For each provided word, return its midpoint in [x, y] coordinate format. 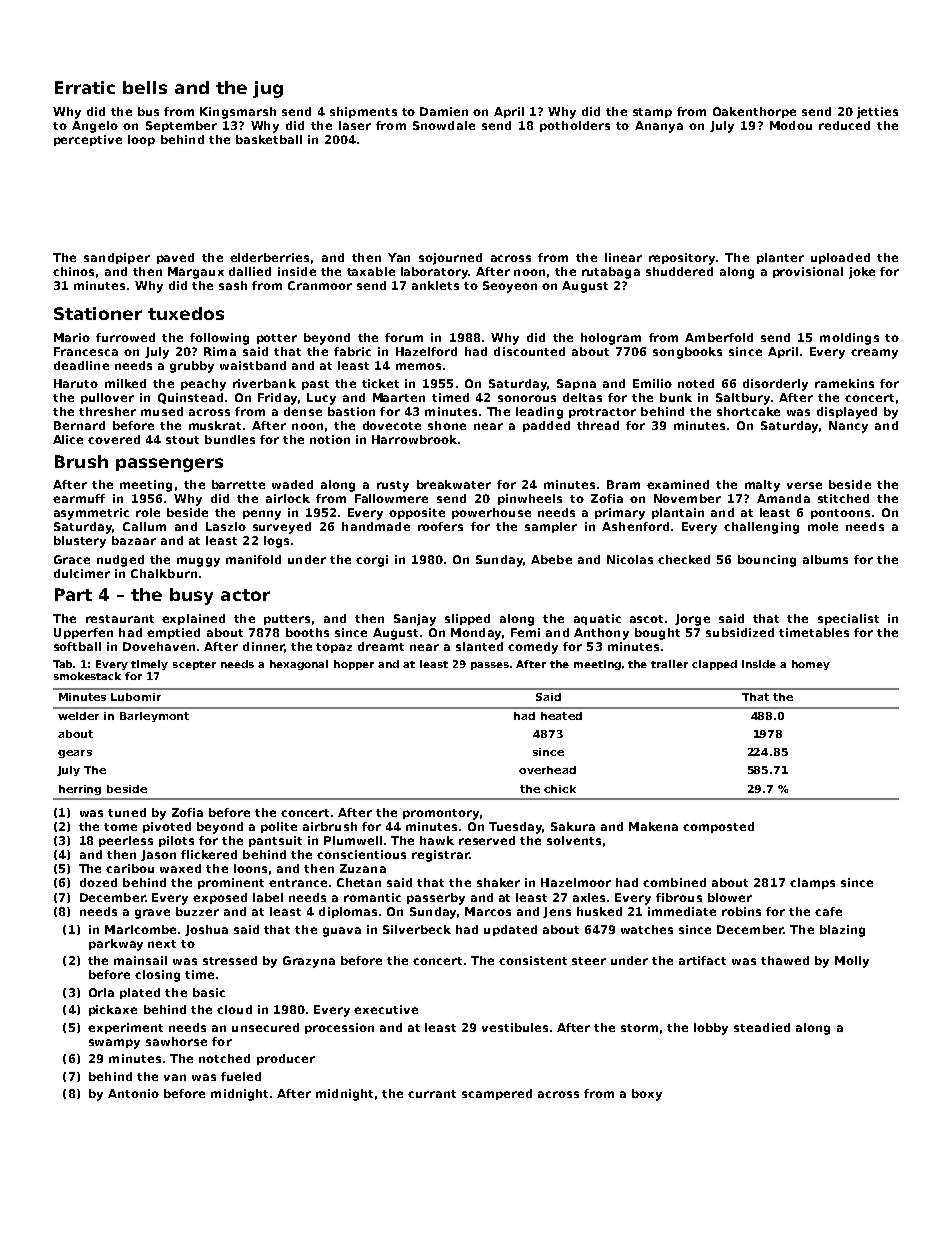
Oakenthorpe [754, 112]
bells [145, 87]
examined [678, 484]
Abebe [551, 559]
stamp [652, 113]
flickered [209, 854]
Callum [144, 526]
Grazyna [309, 962]
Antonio [133, 1093]
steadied [762, 1027]
